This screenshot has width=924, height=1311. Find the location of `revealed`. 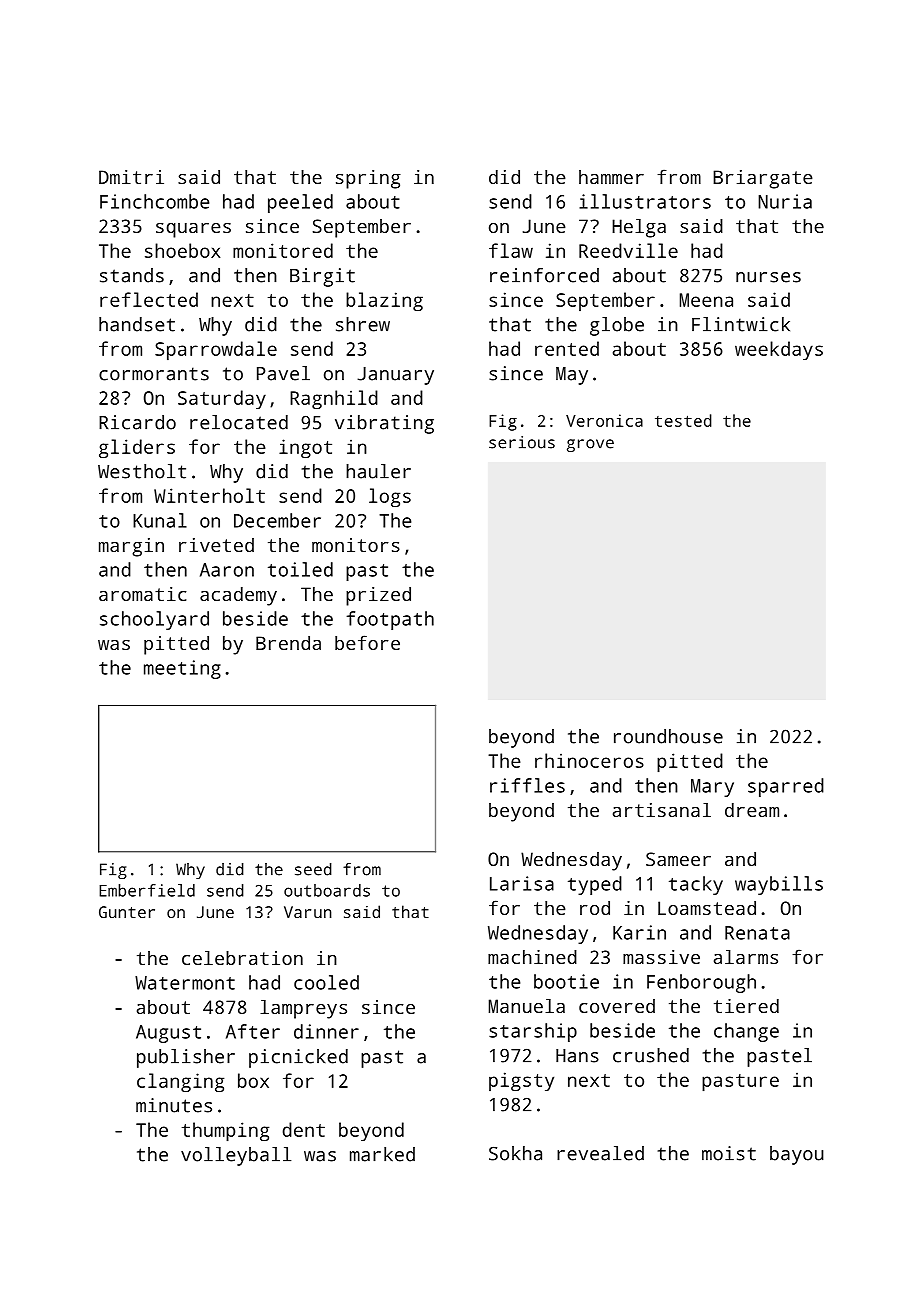

revealed is located at coordinates (600, 1153).
